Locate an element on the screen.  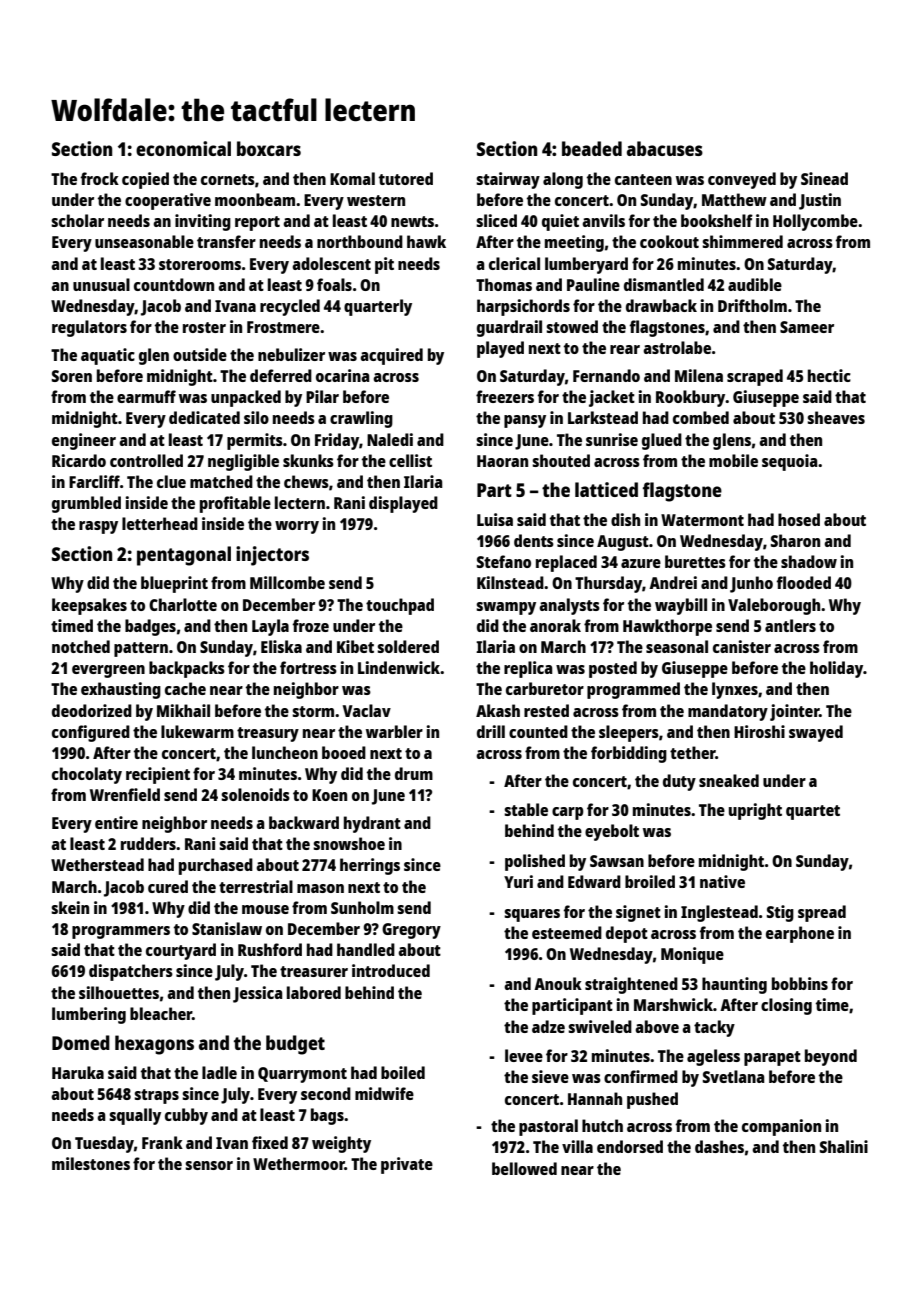
configured is located at coordinates (91, 733).
